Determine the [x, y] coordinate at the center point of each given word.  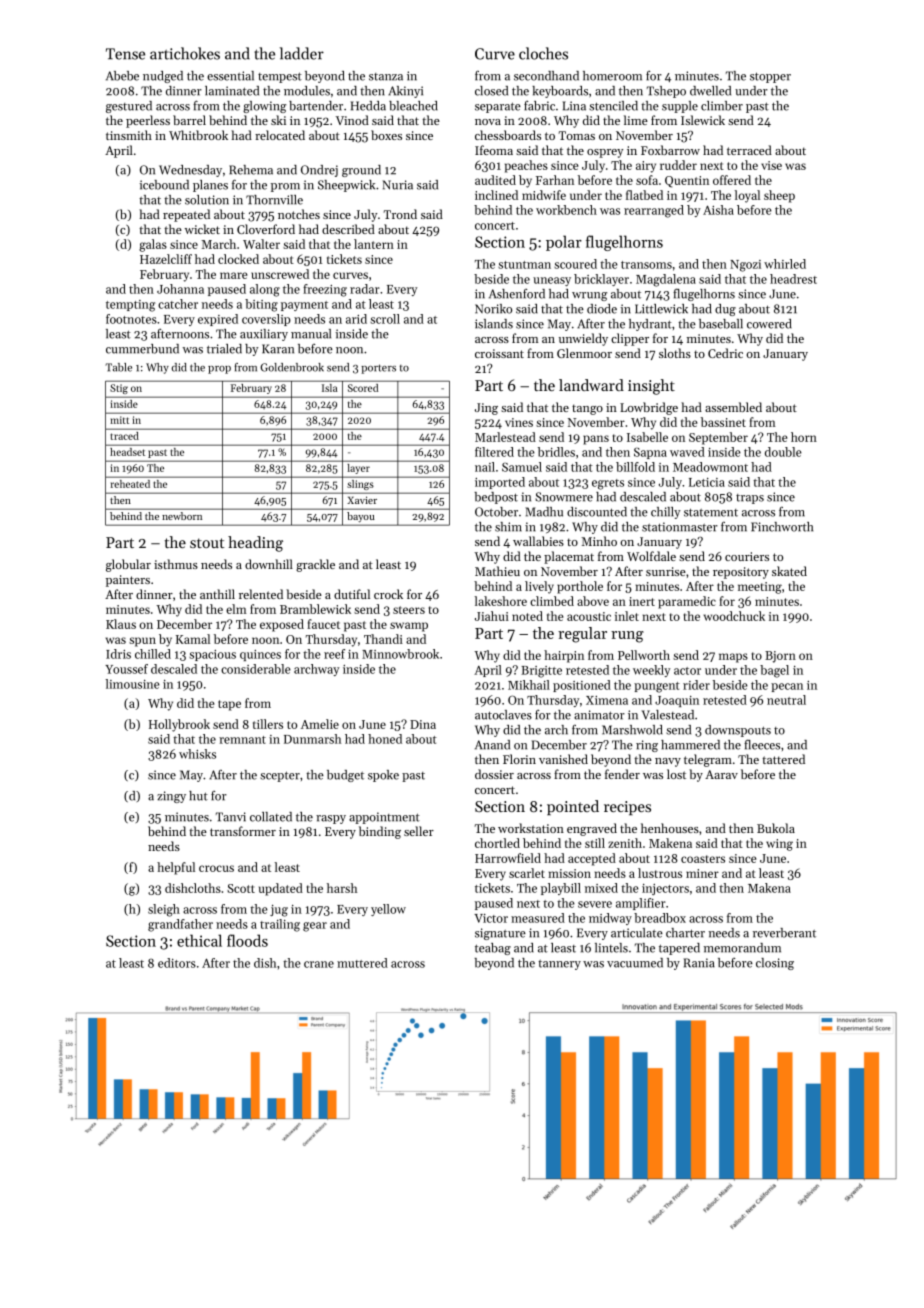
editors [177, 963]
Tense [125, 54]
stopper [770, 77]
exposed [282, 625]
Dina [423, 724]
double [783, 452]
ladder [302, 53]
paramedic [687, 602]
